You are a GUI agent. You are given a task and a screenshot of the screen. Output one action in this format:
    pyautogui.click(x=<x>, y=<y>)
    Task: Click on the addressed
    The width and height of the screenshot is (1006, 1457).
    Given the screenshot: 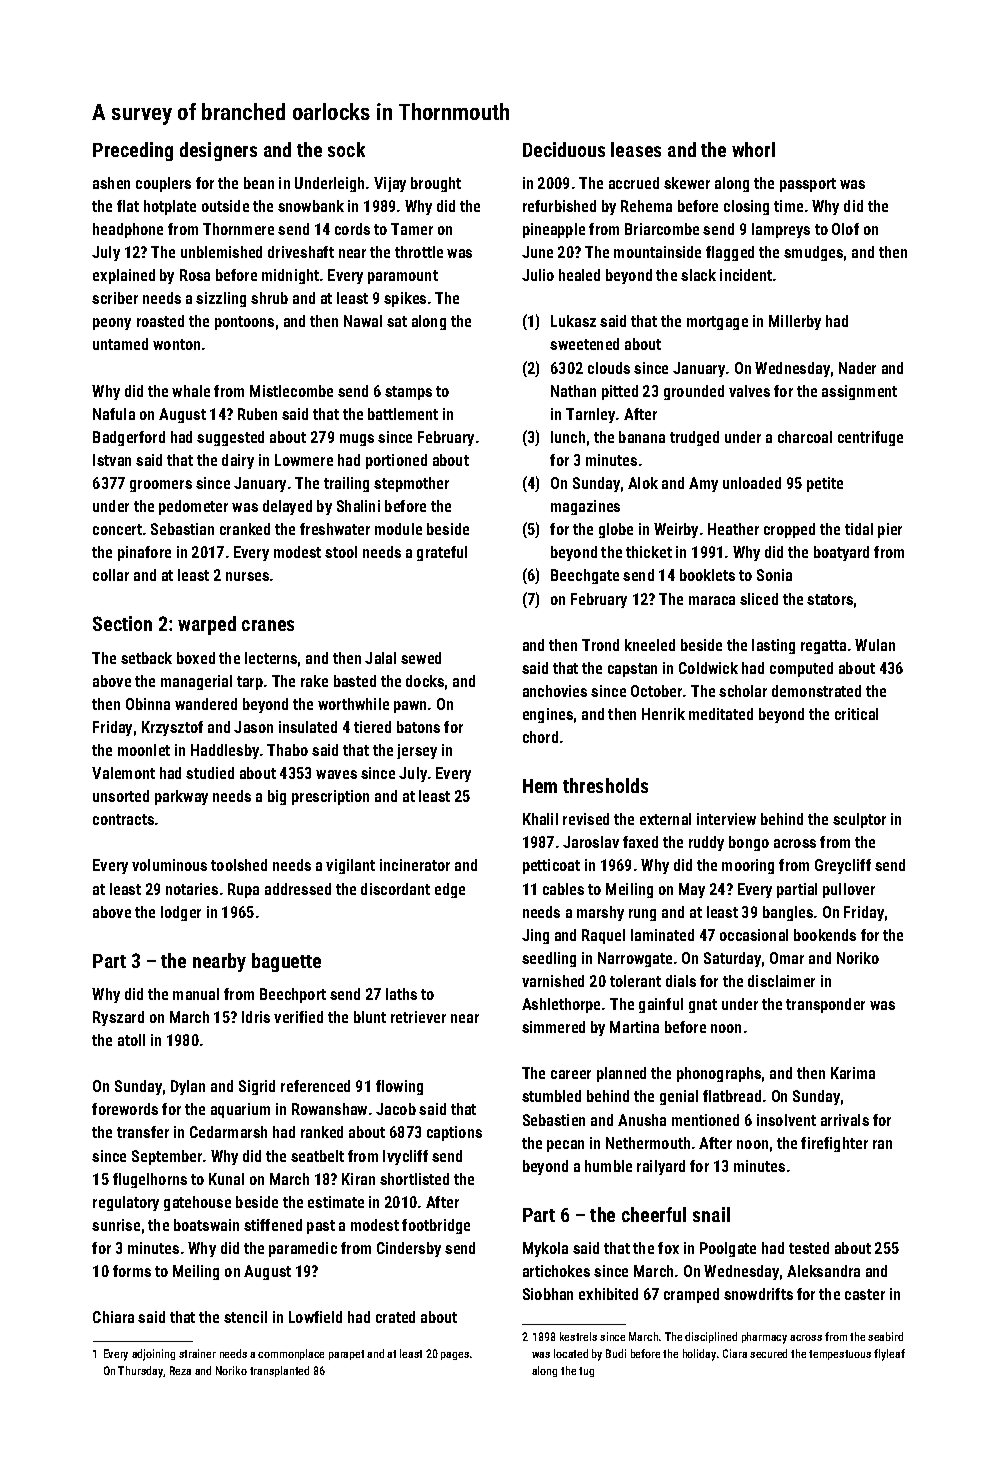 What is the action you would take?
    pyautogui.click(x=298, y=889)
